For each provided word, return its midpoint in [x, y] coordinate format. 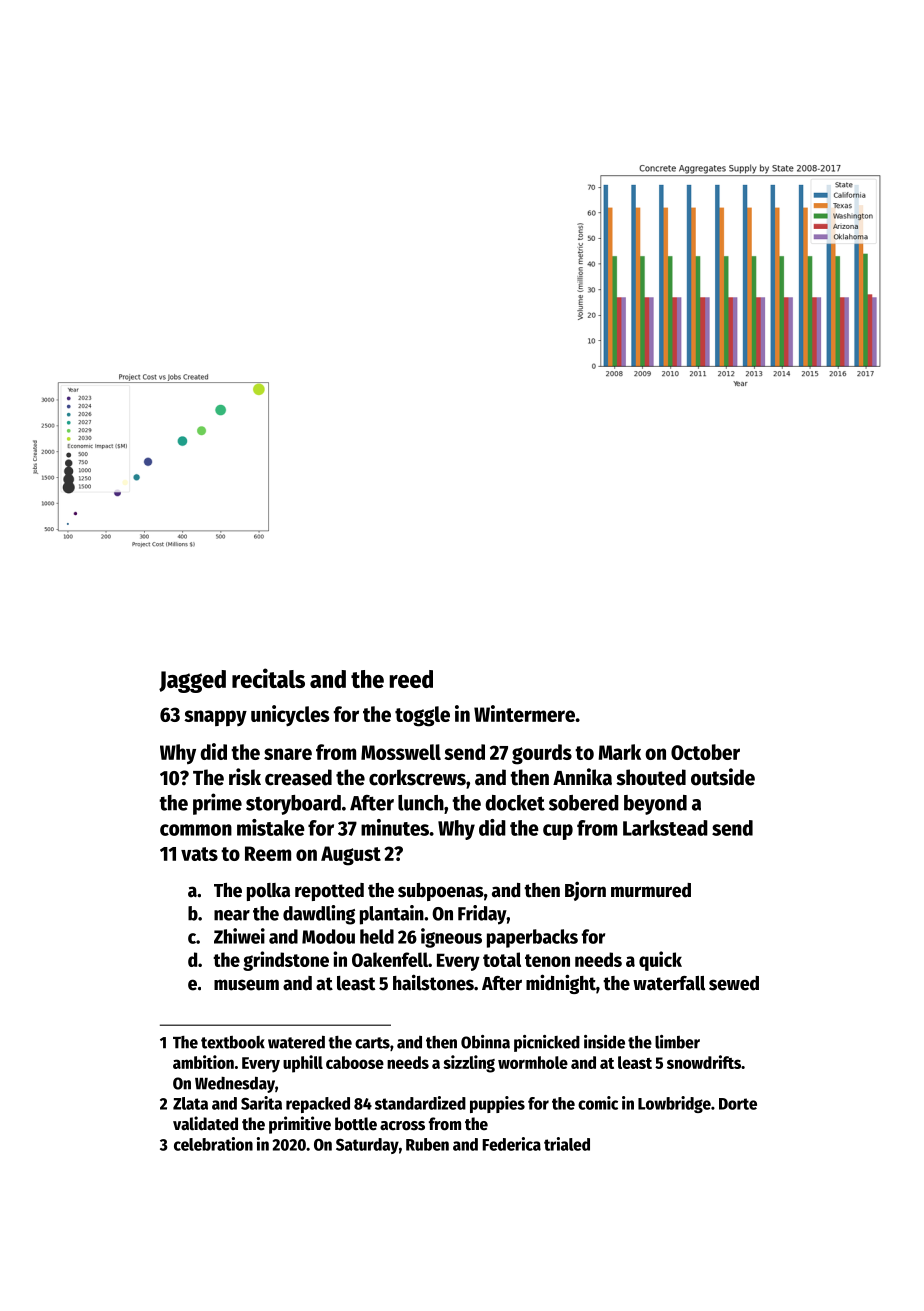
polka [268, 892]
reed [411, 679]
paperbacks [532, 938]
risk [245, 777]
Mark [620, 752]
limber [677, 1042]
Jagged [192, 681]
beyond [655, 805]
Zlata [190, 1103]
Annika [582, 777]
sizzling [469, 1064]
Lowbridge [674, 1104]
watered [296, 1042]
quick [660, 961]
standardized [420, 1103]
